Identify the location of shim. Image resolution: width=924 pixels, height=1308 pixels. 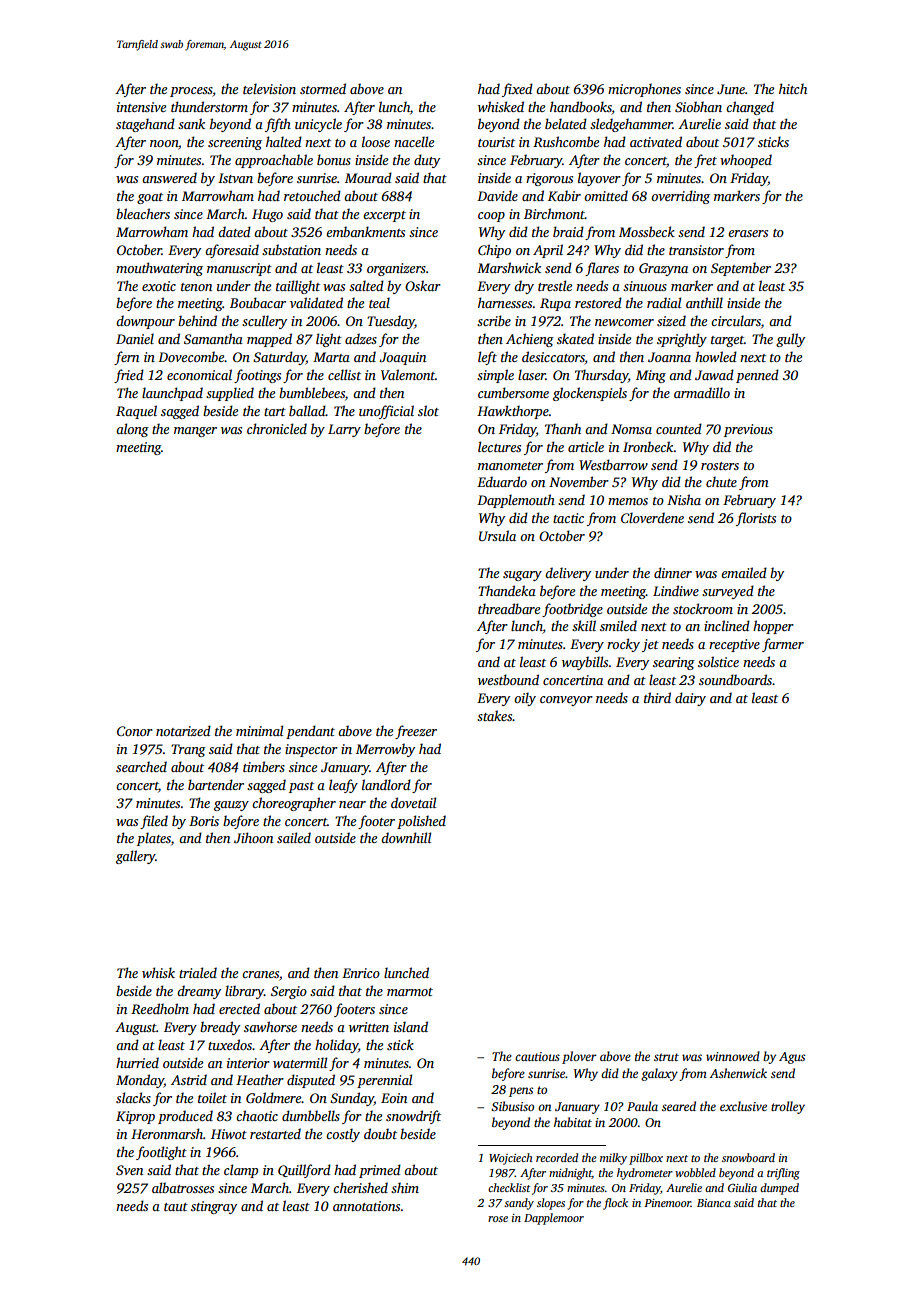
(405, 1187).
